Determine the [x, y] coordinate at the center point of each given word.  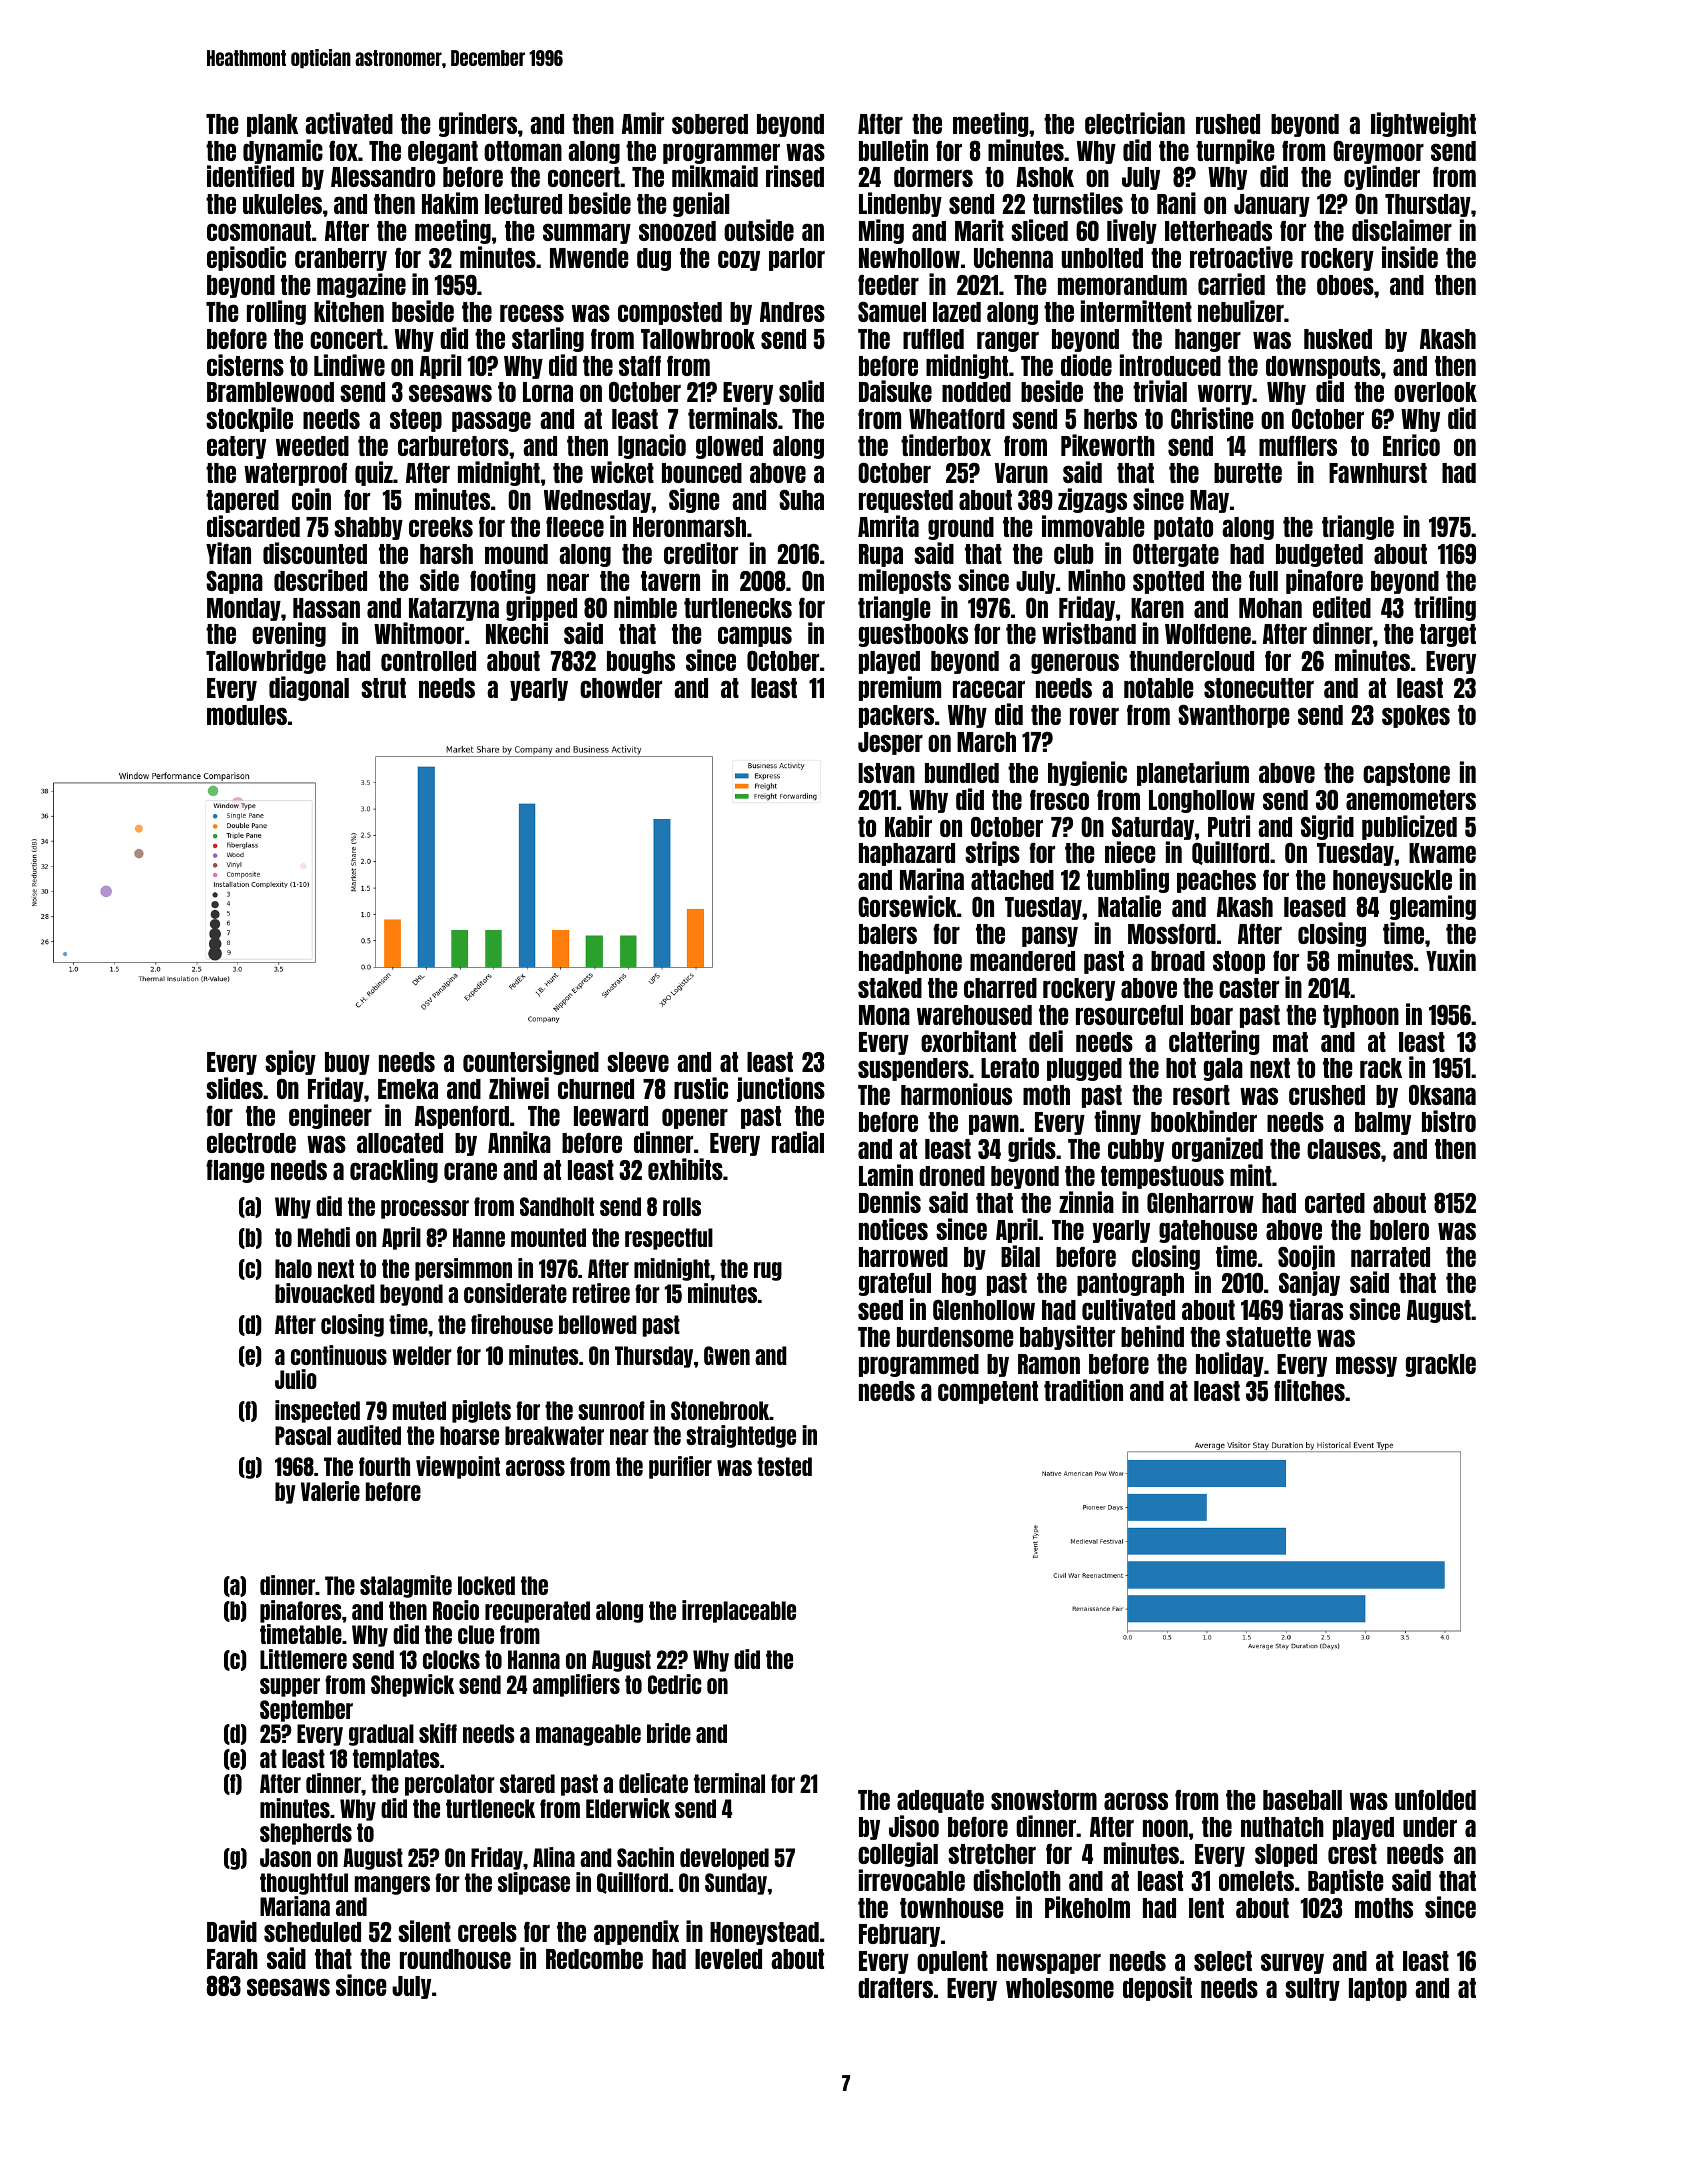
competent [988, 1392]
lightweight [1423, 124]
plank [272, 125]
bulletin [893, 150]
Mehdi [324, 1237]
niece [1130, 852]
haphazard [907, 854]
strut [383, 688]
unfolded [1435, 1799]
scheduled [312, 1932]
